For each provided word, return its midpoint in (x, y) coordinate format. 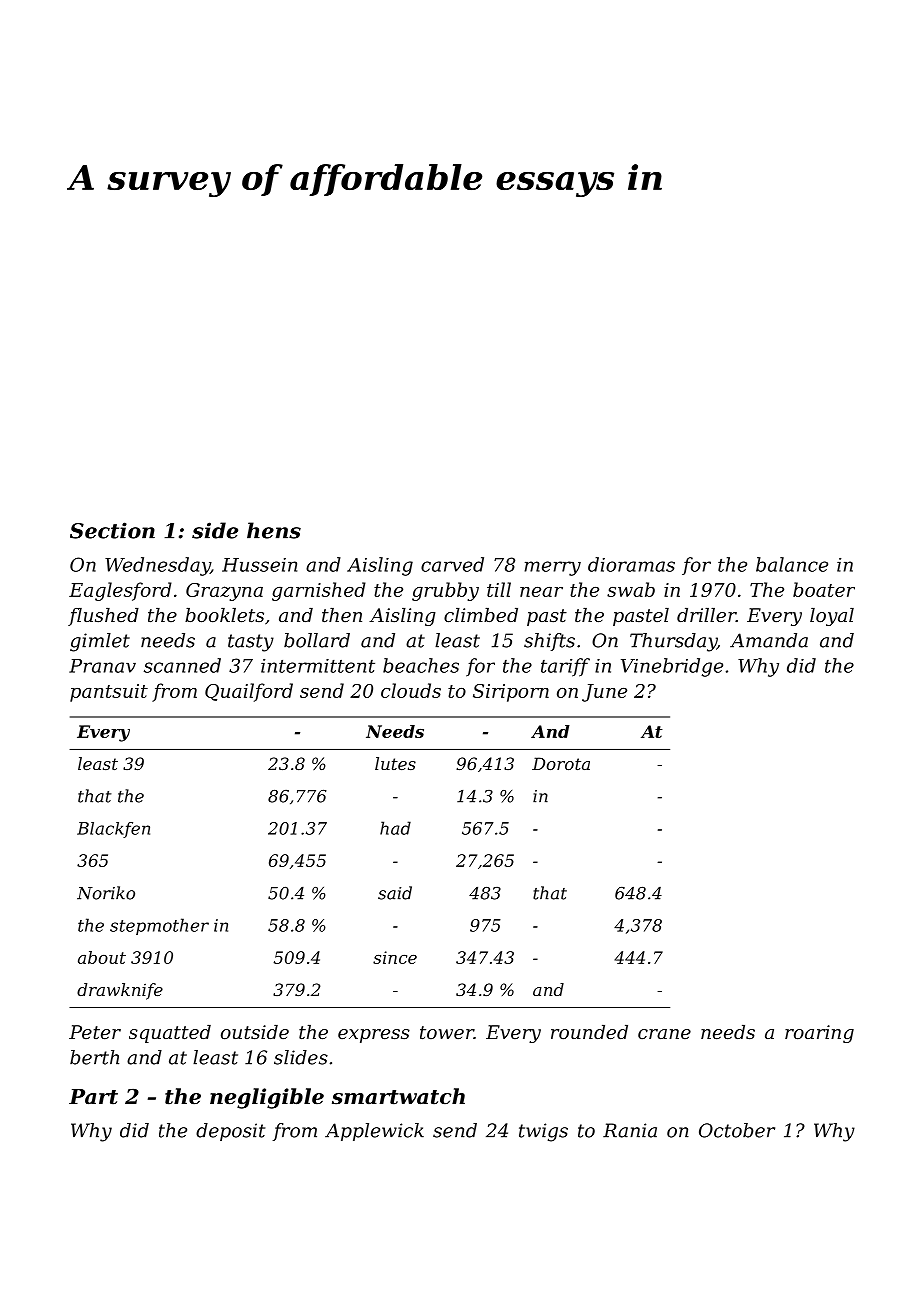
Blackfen (113, 830)
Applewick (374, 1132)
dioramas (631, 564)
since (395, 957)
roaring (819, 1034)
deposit (230, 1132)
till (499, 589)
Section (112, 530)
